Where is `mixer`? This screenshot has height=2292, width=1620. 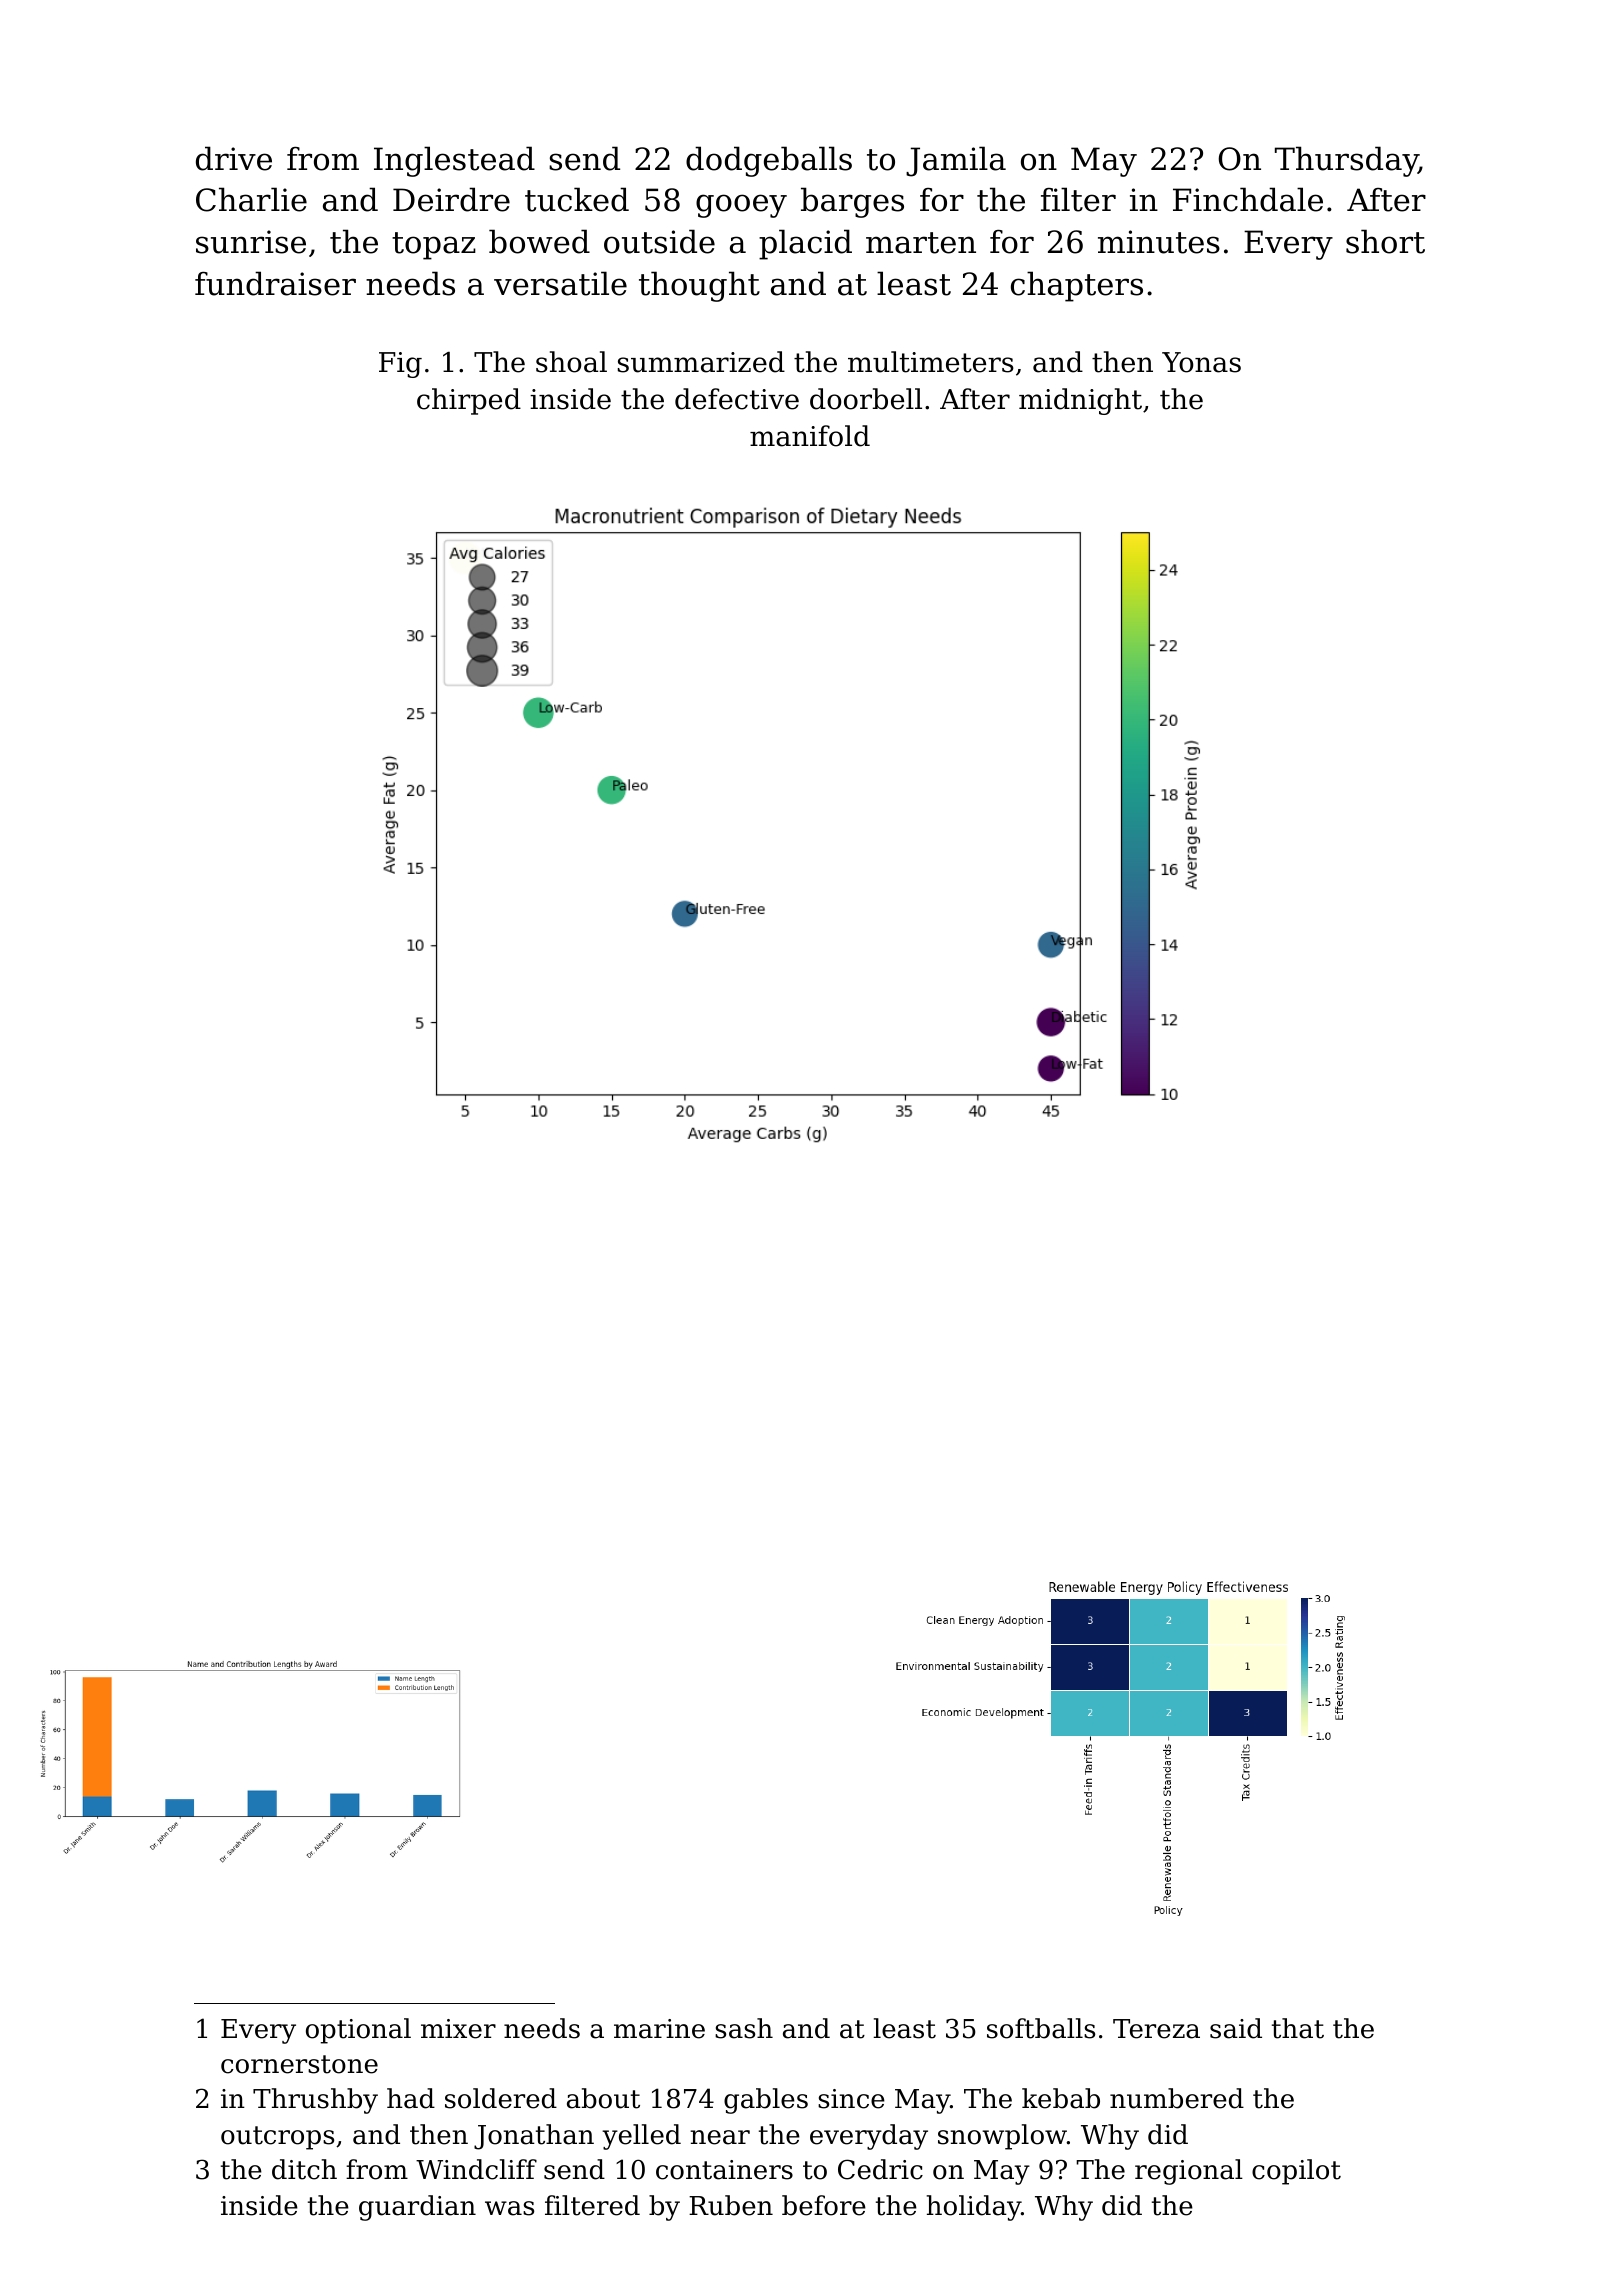 mixer is located at coordinates (458, 2029).
